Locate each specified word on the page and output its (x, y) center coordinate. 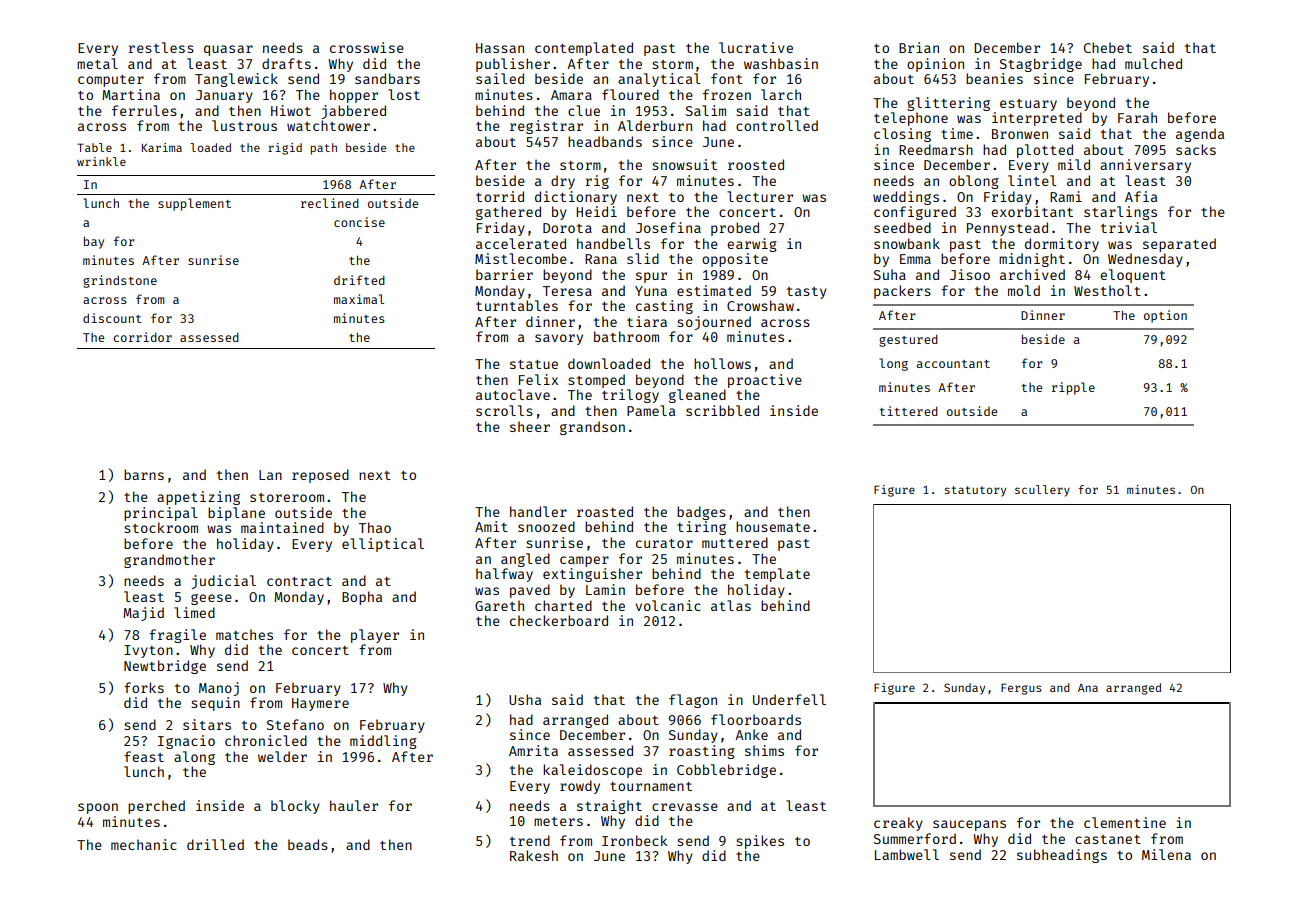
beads (308, 844)
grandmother (169, 561)
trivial (1129, 227)
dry (563, 182)
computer (111, 81)
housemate (773, 526)
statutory (975, 491)
